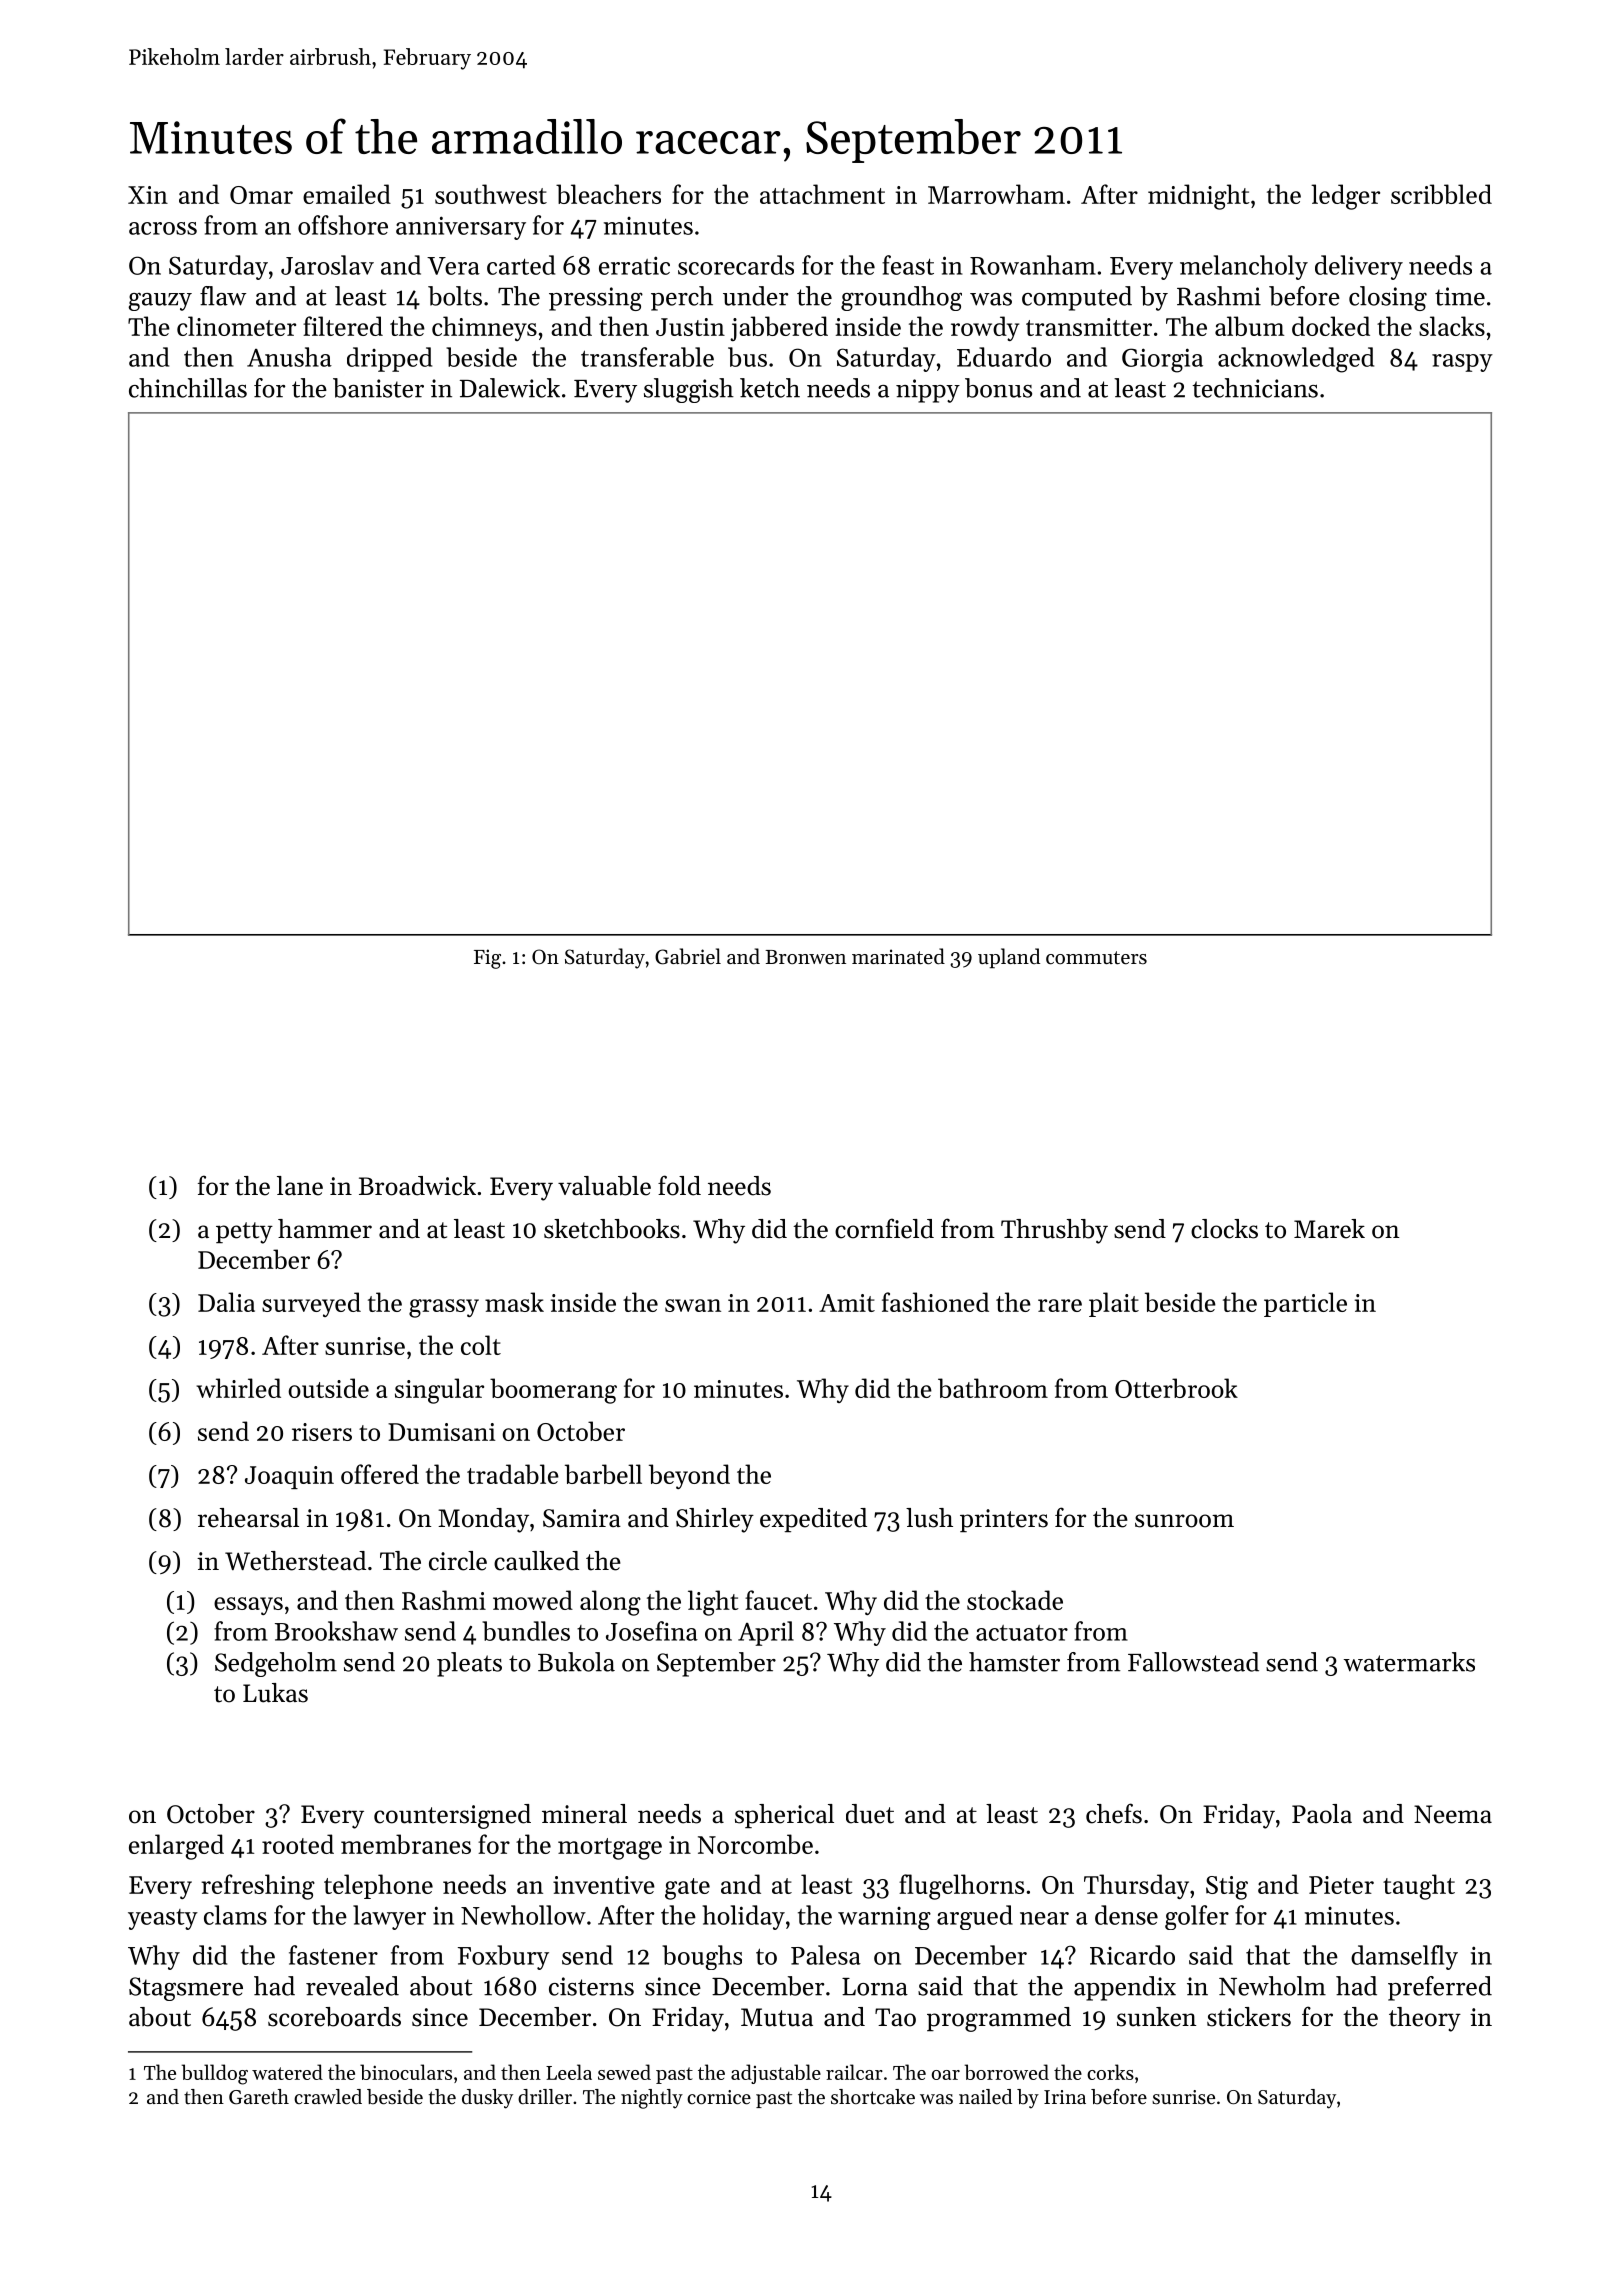 This document has height=2292, width=1620. Describe the element at coordinates (389, 1917) in the document. I see `lawyer` at that location.
